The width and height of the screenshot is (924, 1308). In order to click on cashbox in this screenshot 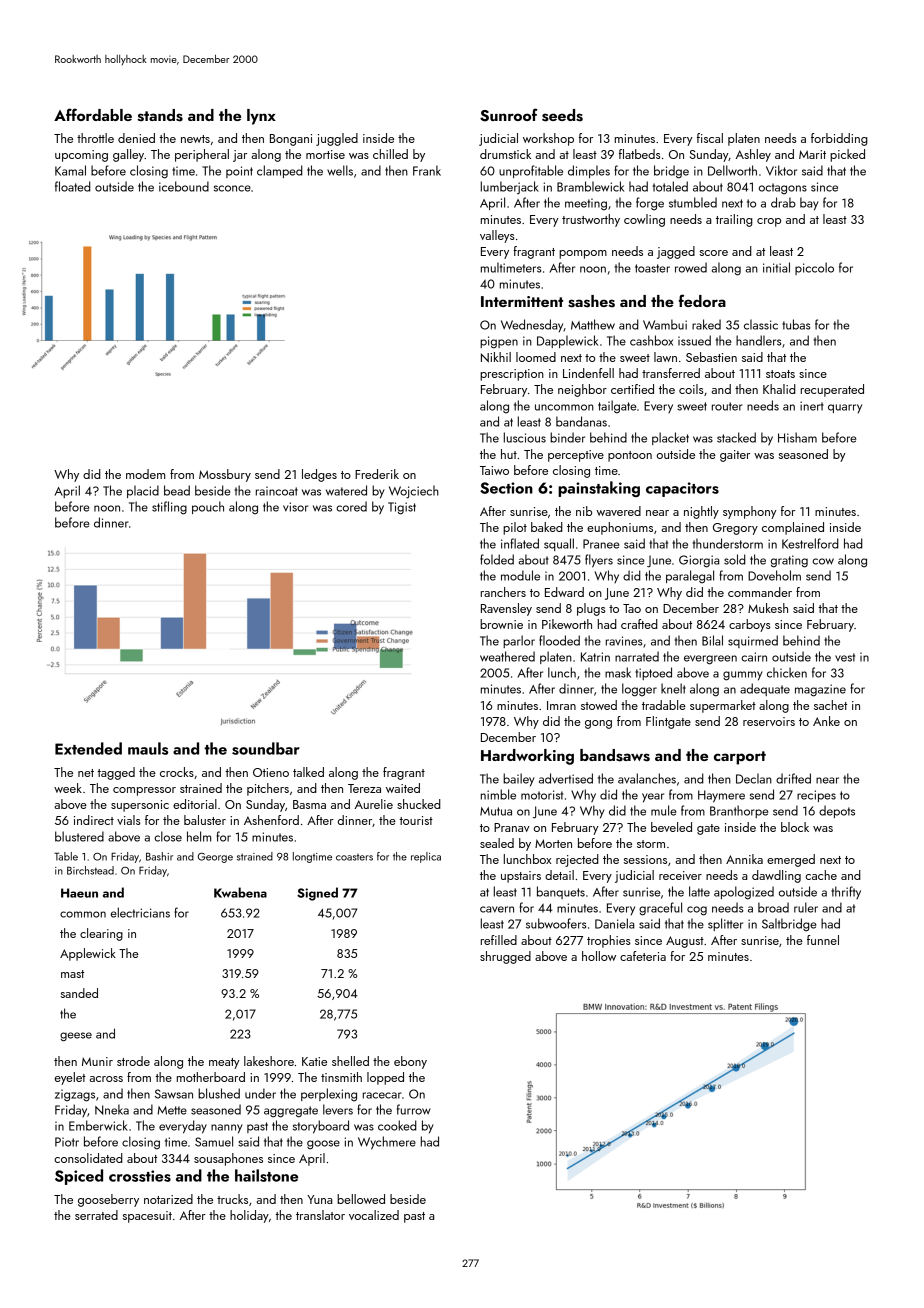, I will do `click(651, 340)`.
